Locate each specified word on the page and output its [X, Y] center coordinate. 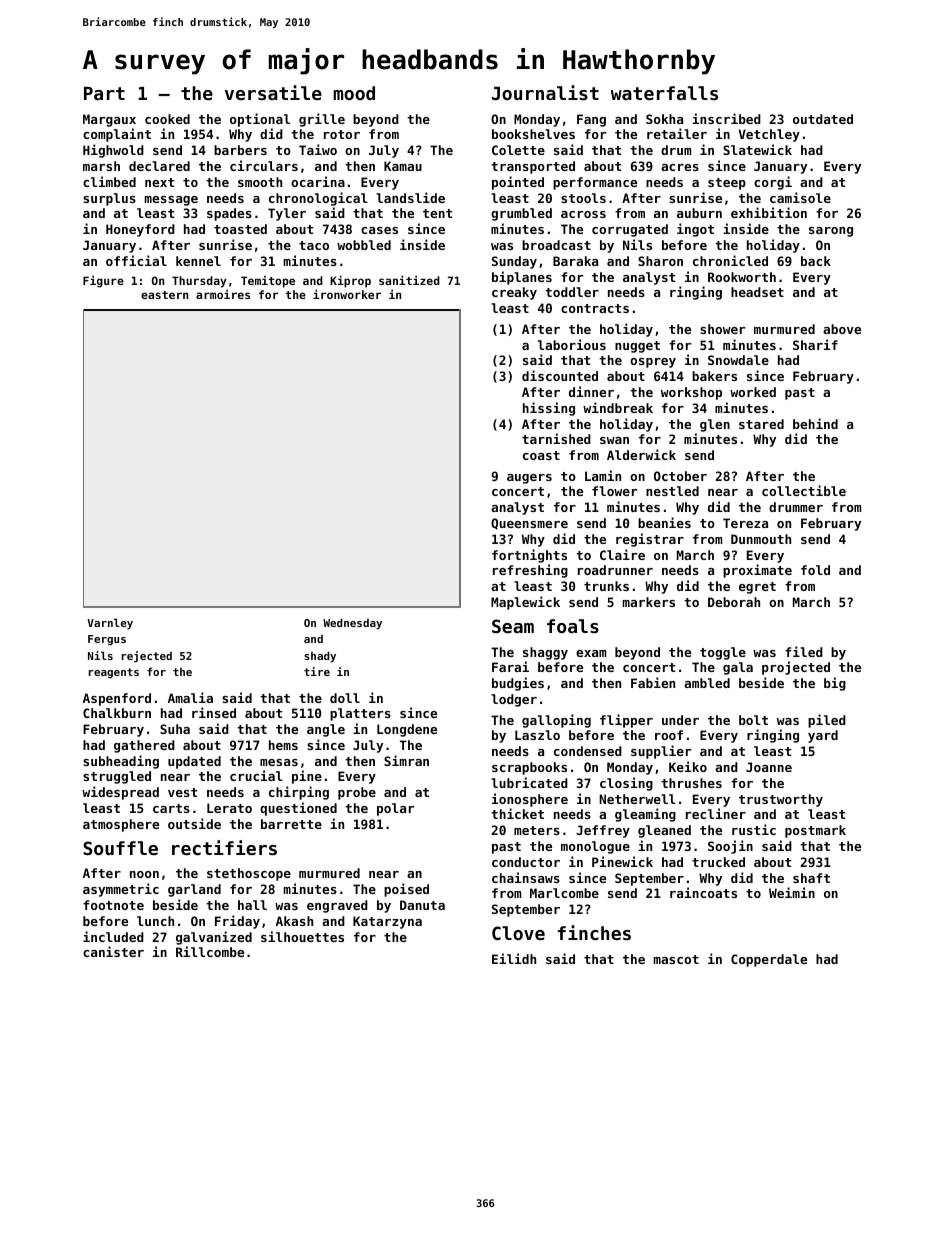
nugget [637, 347]
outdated [823, 119]
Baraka [575, 261]
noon [144, 874]
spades [229, 214]
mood [354, 93]
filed [804, 651]
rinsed [214, 712]
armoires [223, 294]
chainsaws [526, 877]
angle [326, 730]
